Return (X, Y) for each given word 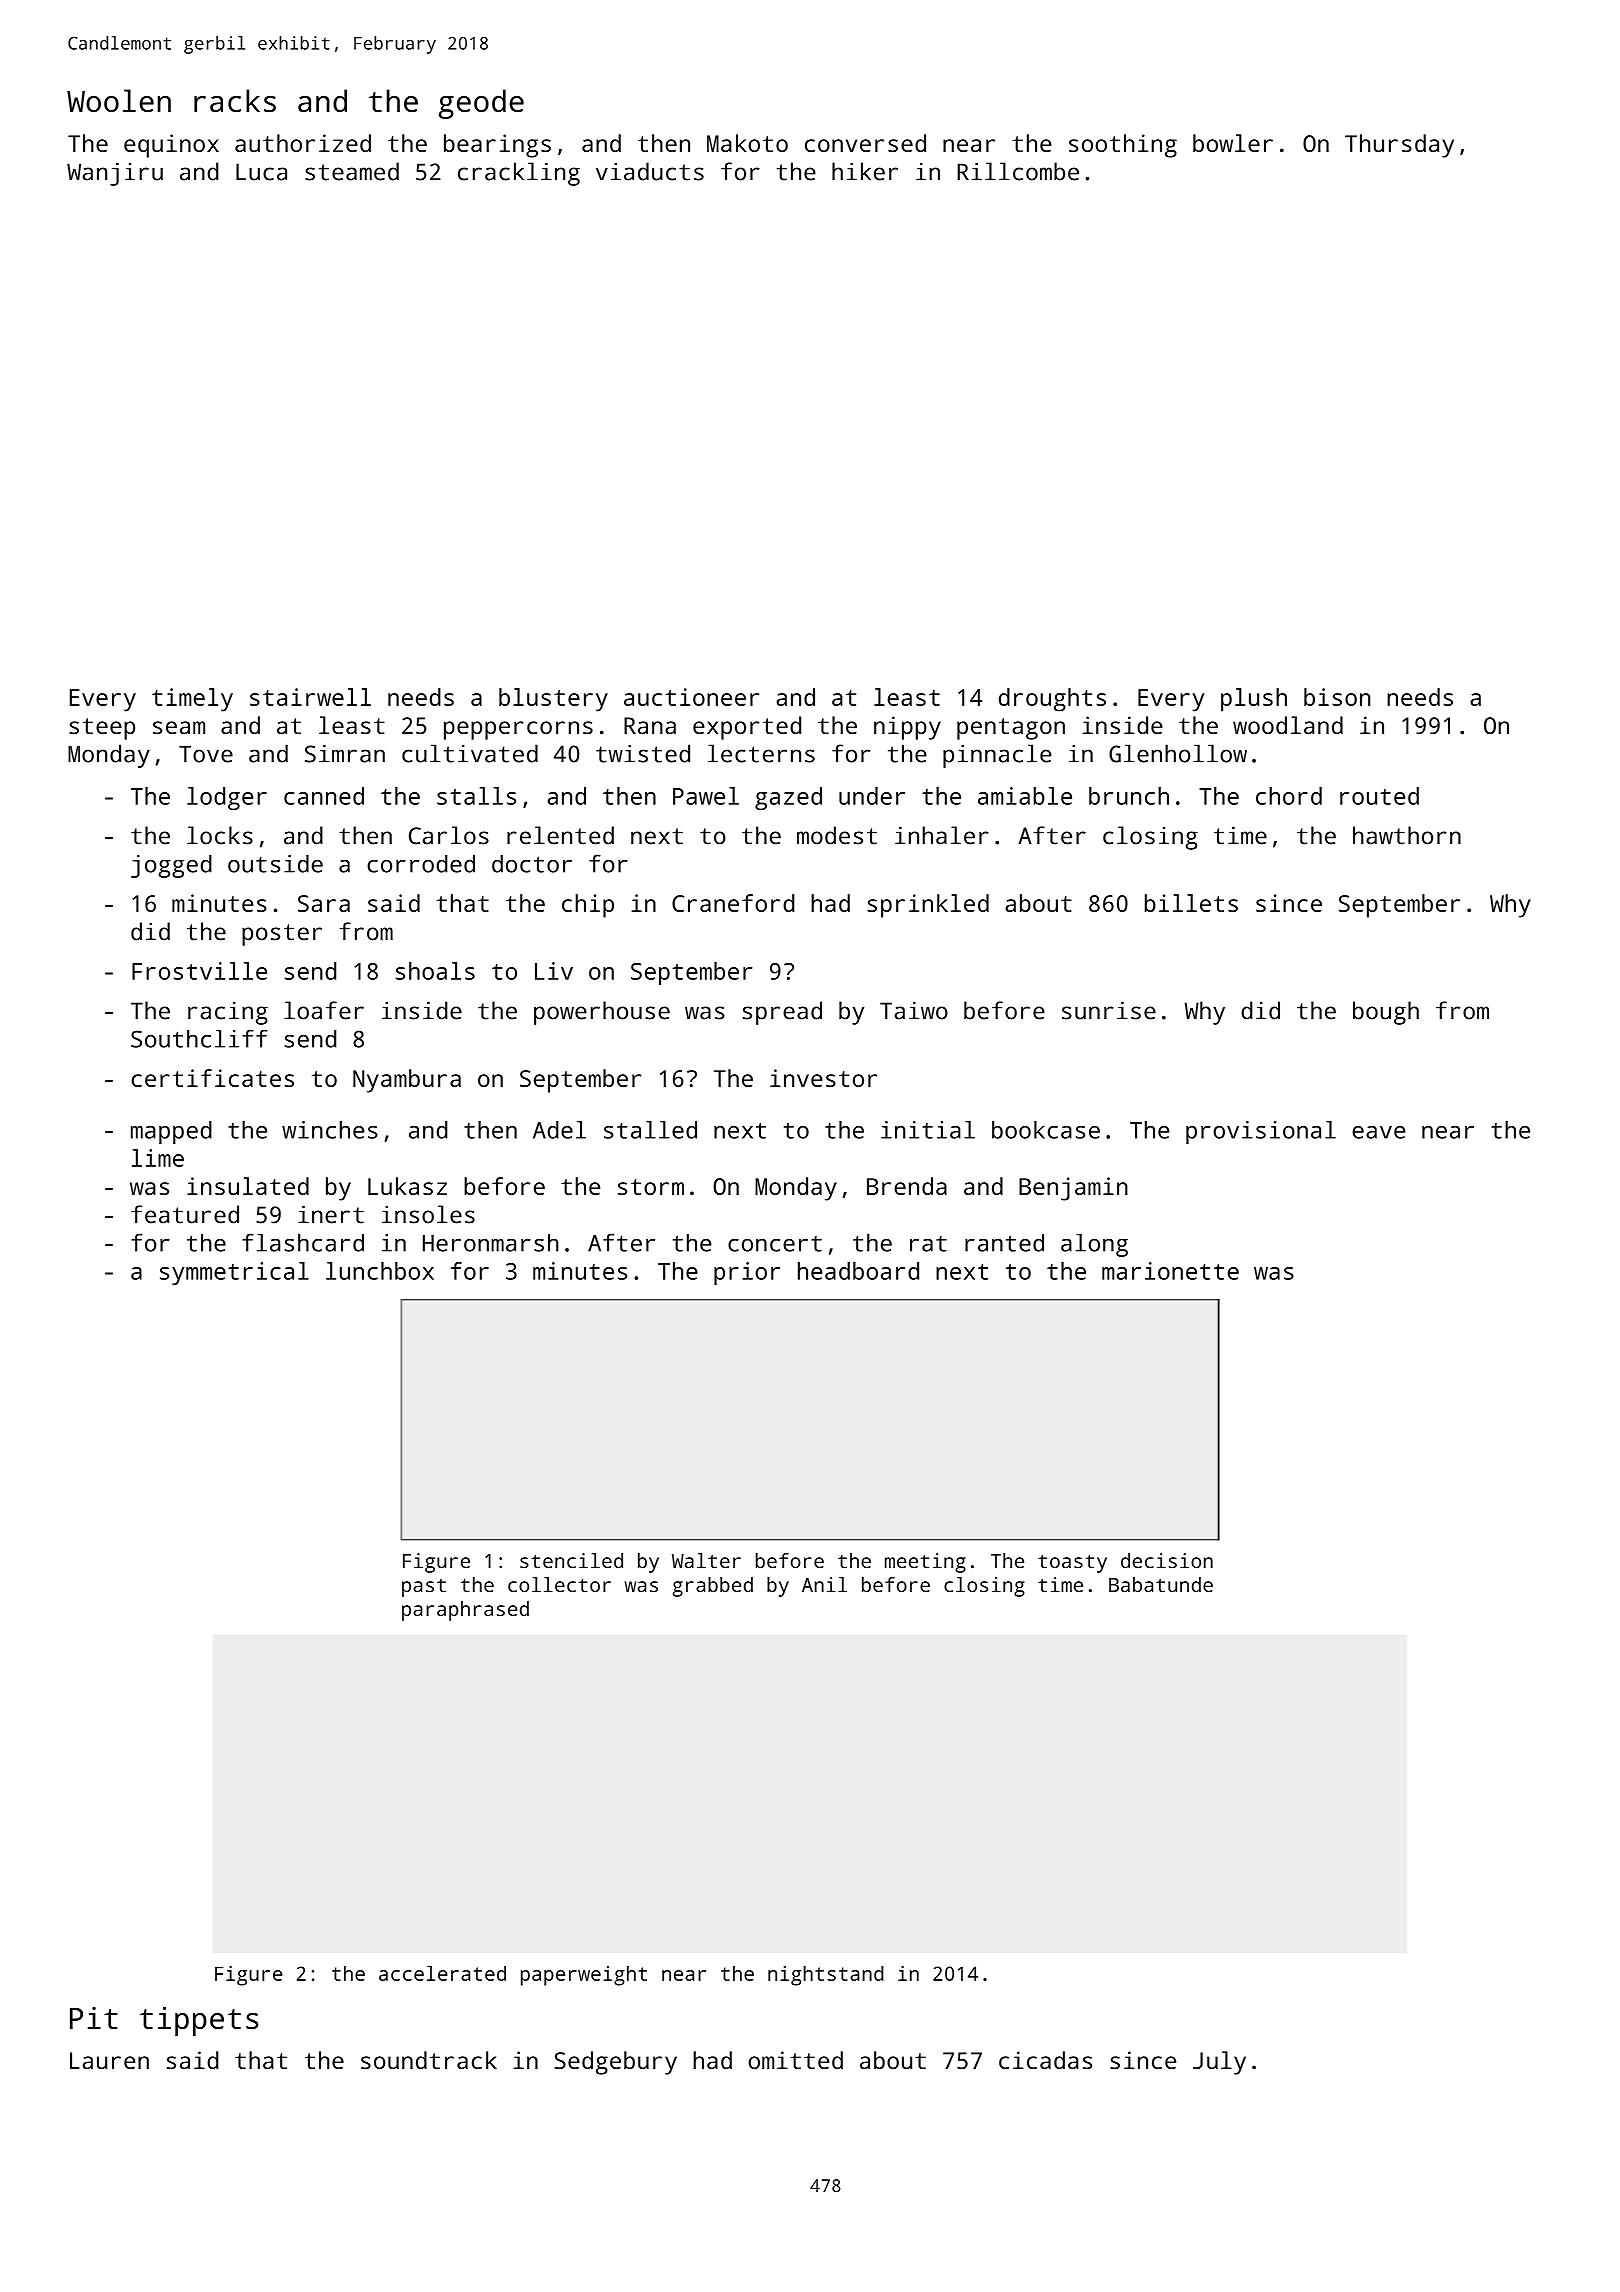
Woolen (119, 100)
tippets (199, 2021)
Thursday (1399, 146)
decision (1167, 1560)
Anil (824, 1584)
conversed (865, 143)
